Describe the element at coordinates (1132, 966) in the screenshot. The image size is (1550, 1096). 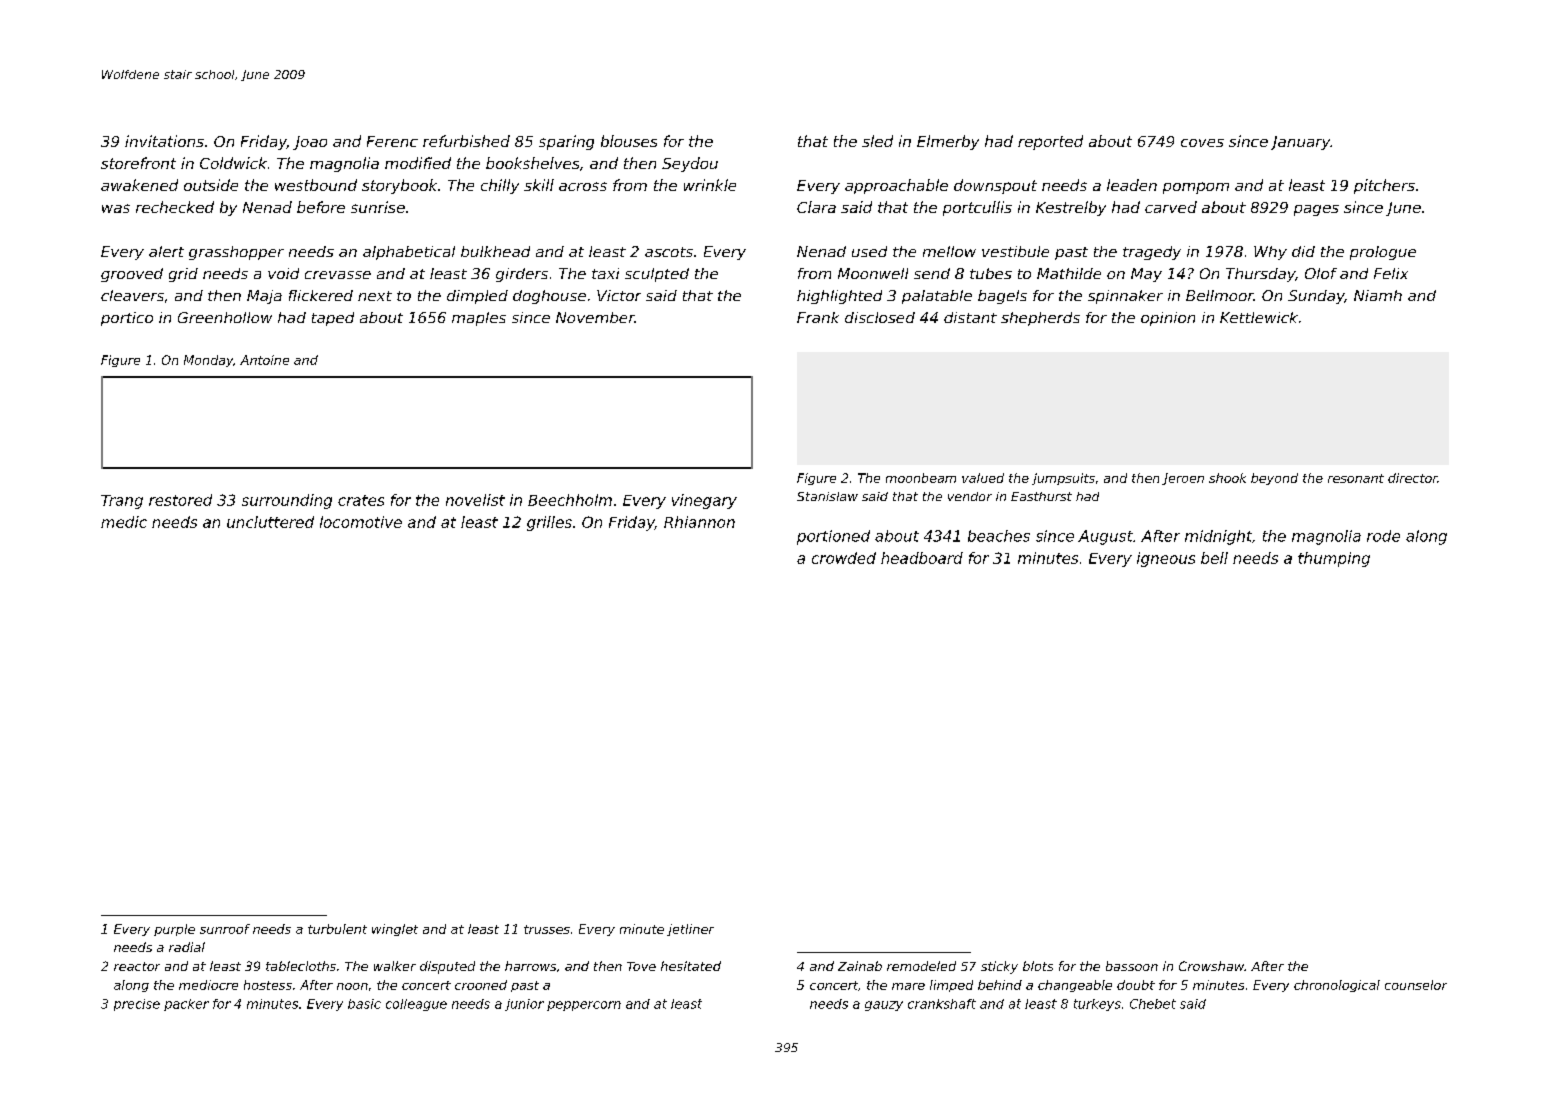
I see `bassoon` at that location.
